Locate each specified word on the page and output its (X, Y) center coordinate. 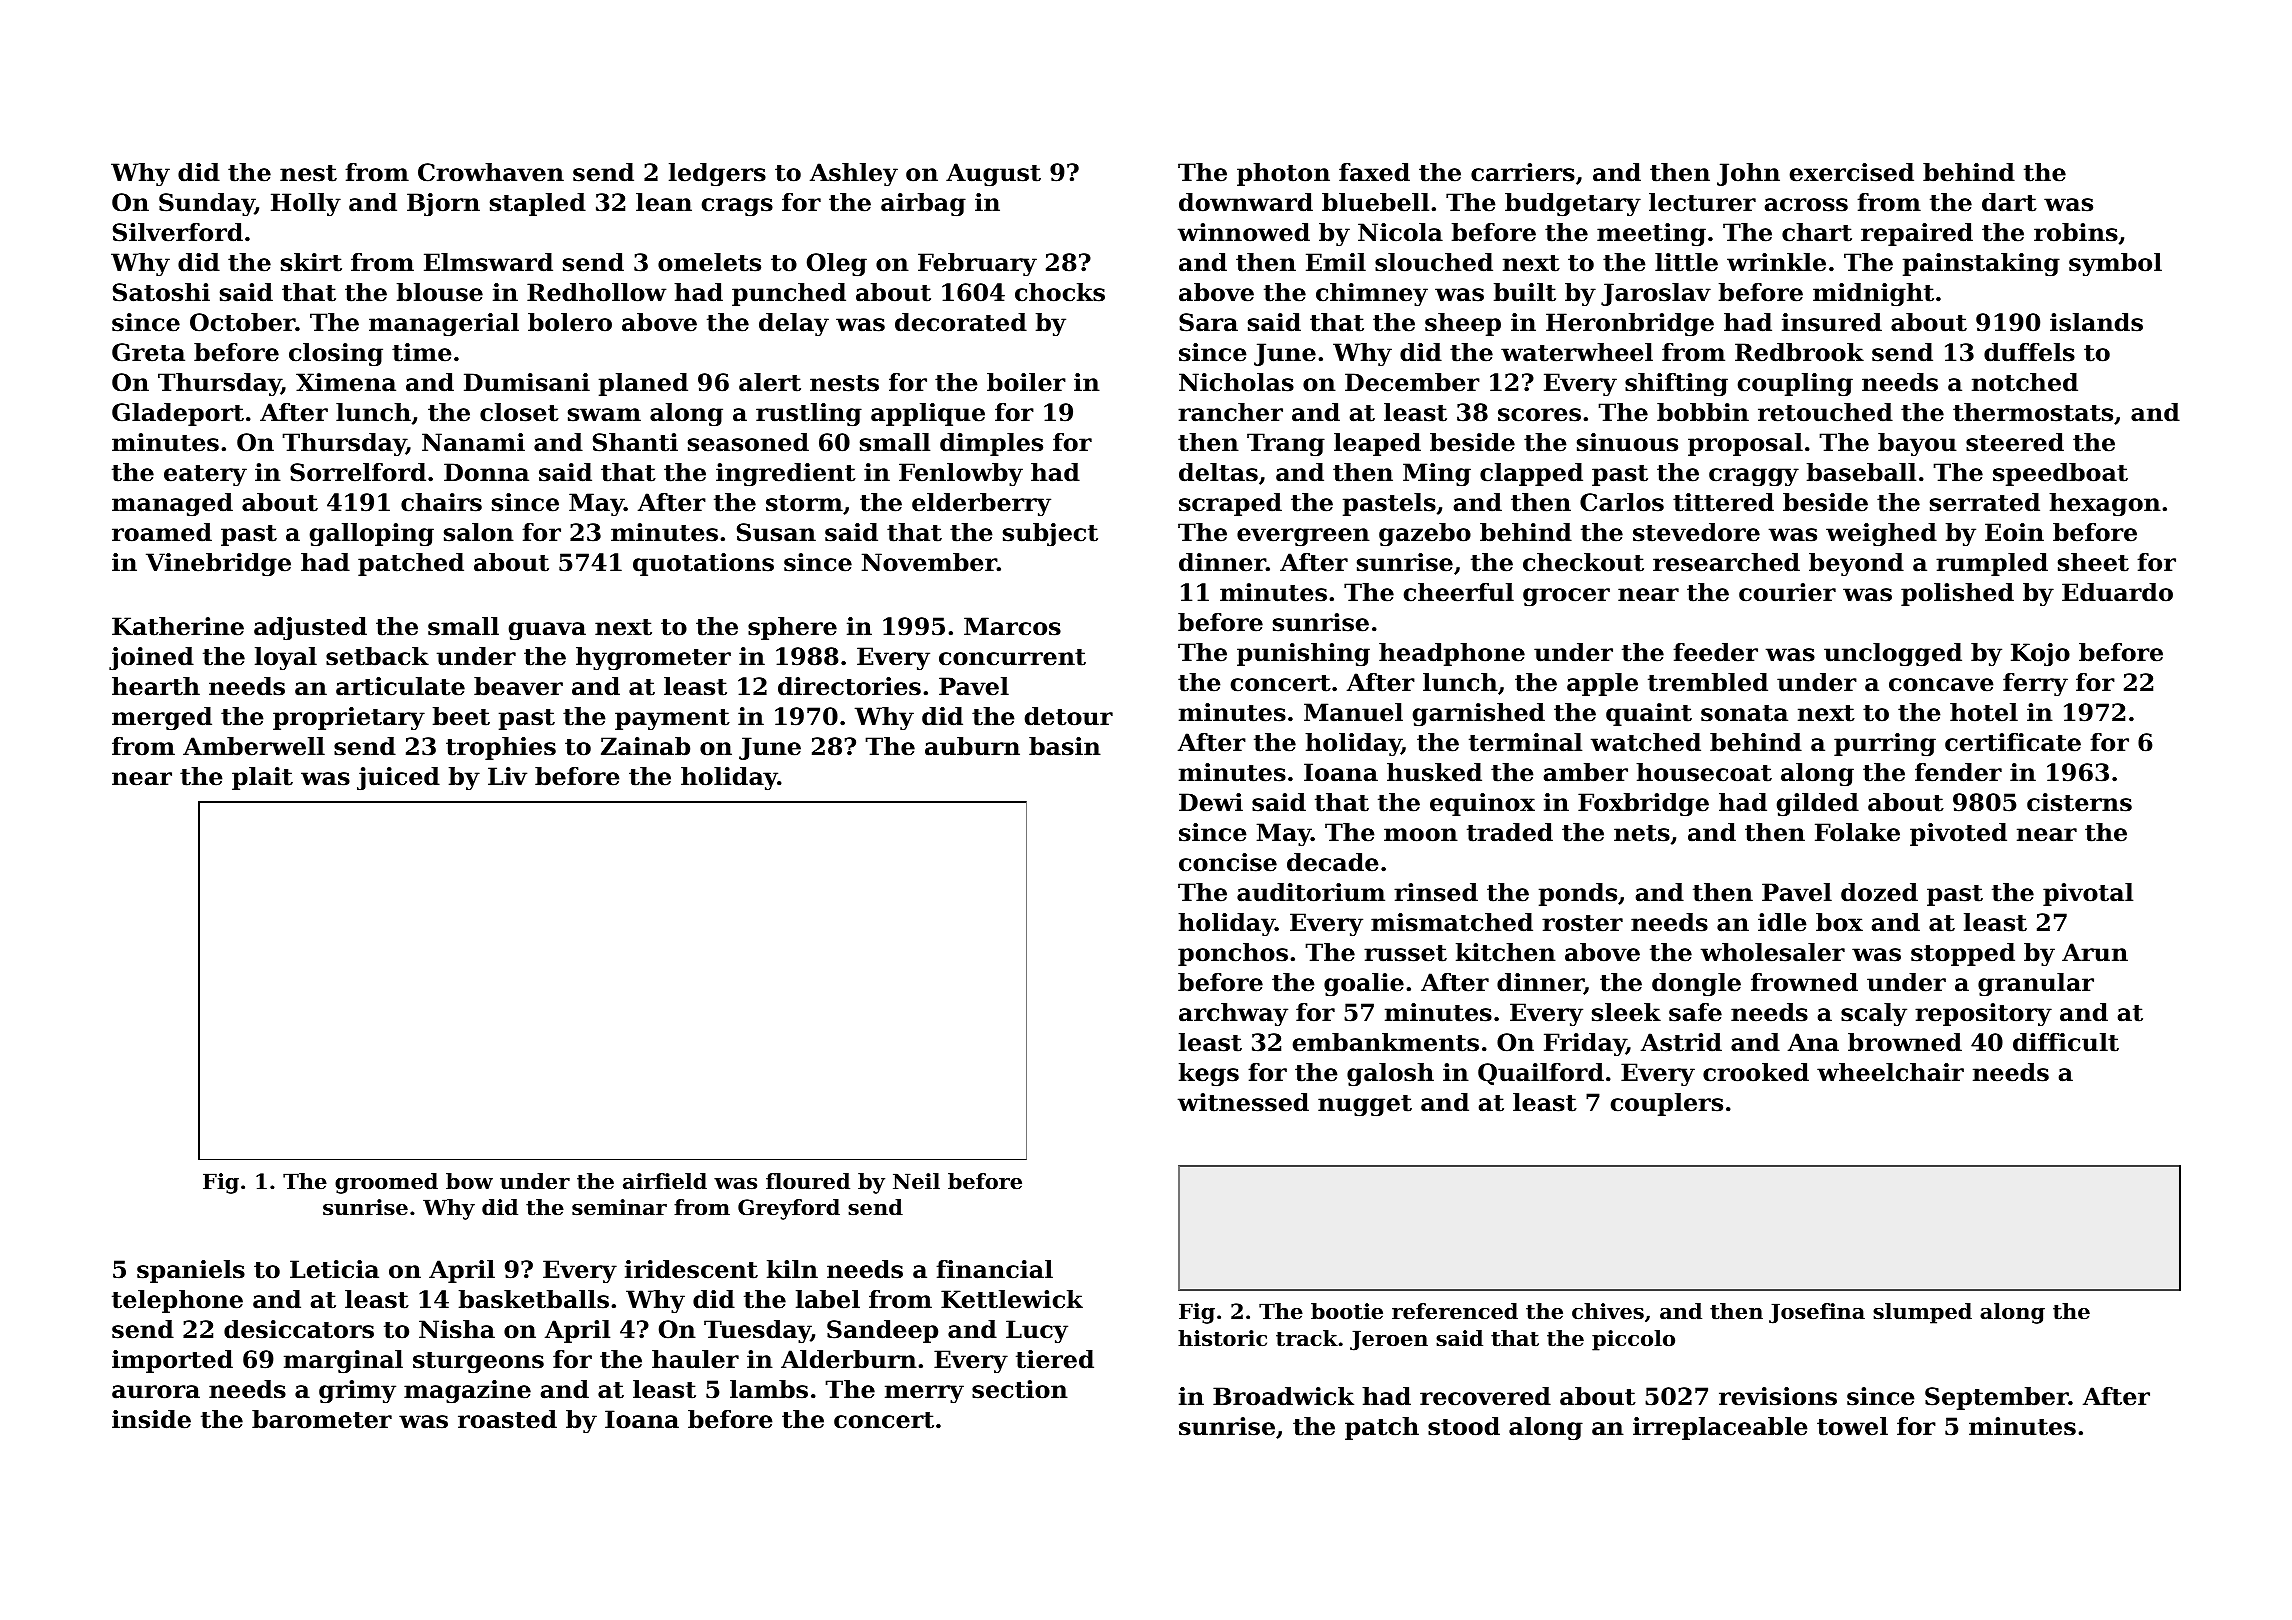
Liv (507, 776)
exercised (1852, 172)
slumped (1922, 1313)
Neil (916, 1181)
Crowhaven (491, 172)
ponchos (1233, 954)
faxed (1374, 172)
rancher (1230, 412)
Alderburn (849, 1359)
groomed (386, 1183)
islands (2096, 322)
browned (1905, 1042)
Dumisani (527, 382)
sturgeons (478, 1363)
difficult (2066, 1042)
